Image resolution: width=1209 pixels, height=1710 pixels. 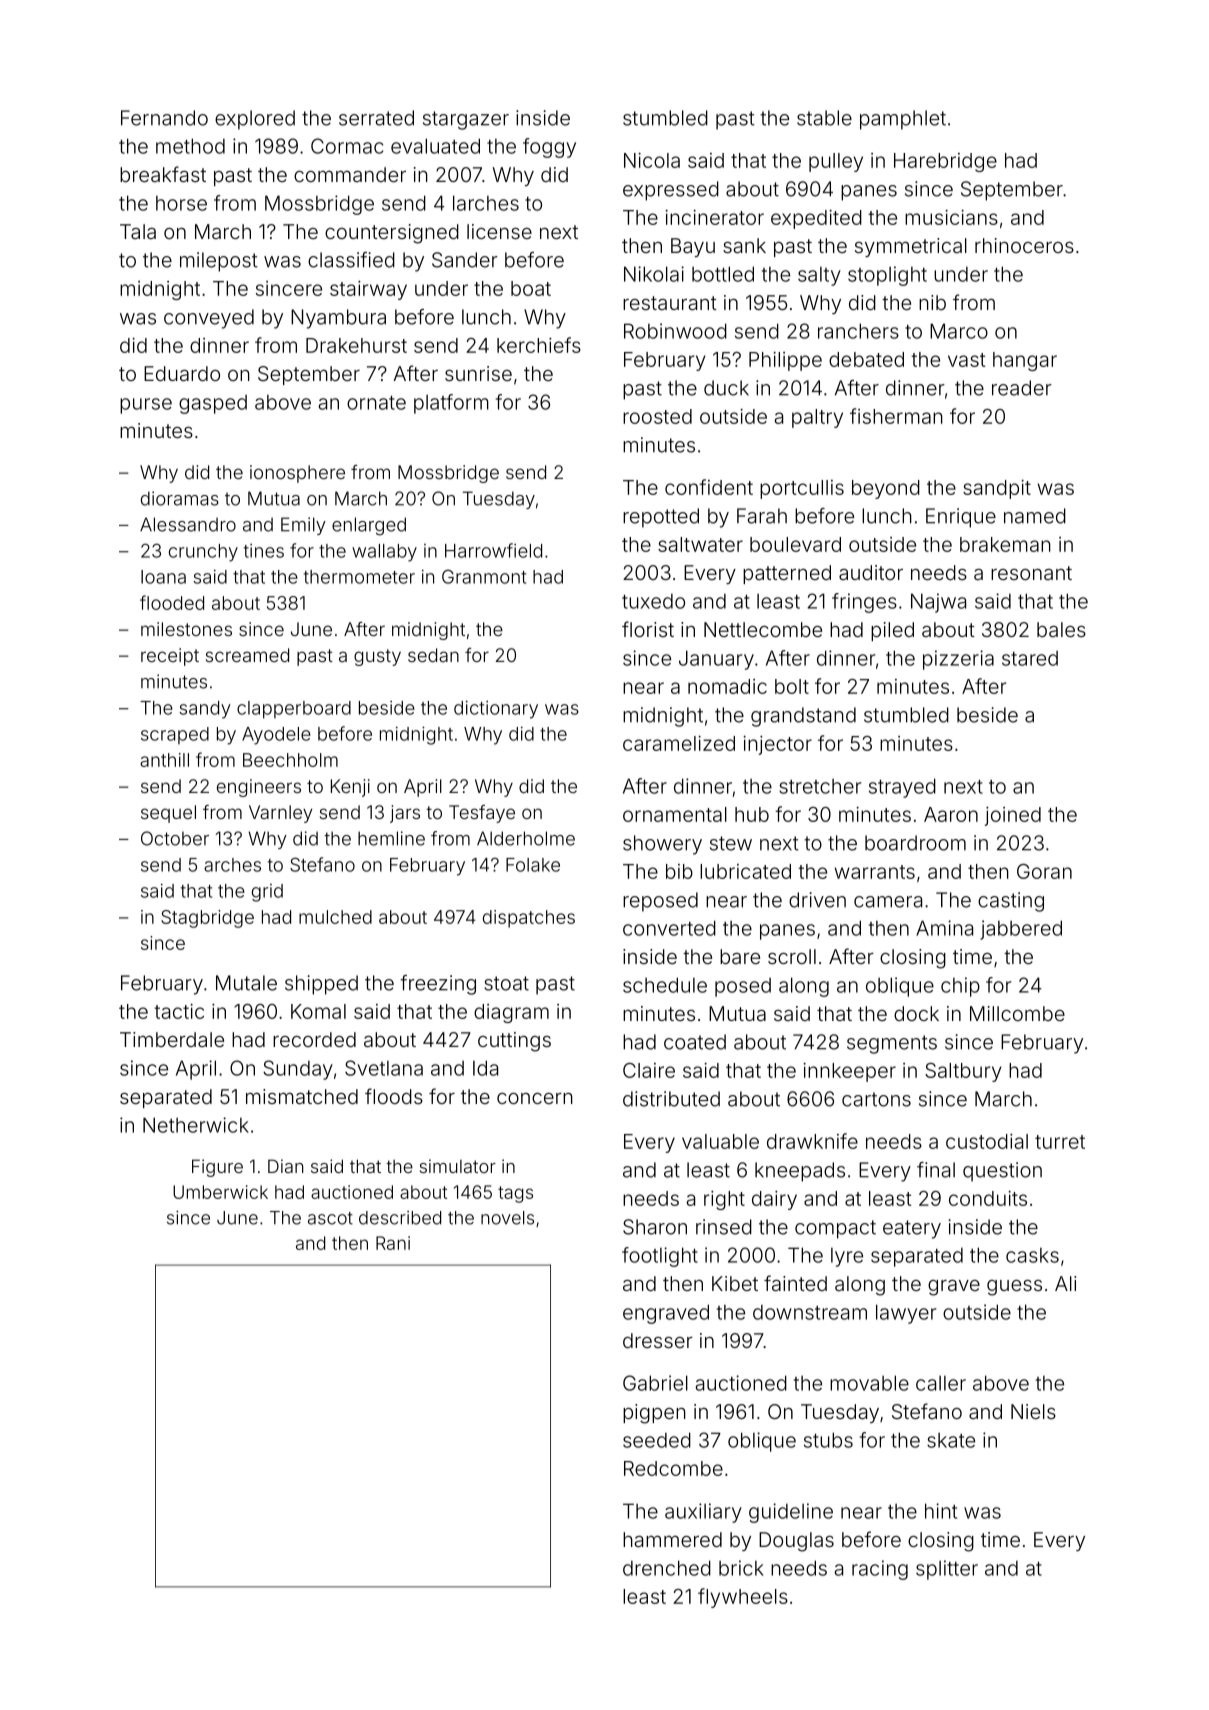 I want to click on confident, so click(x=709, y=487).
